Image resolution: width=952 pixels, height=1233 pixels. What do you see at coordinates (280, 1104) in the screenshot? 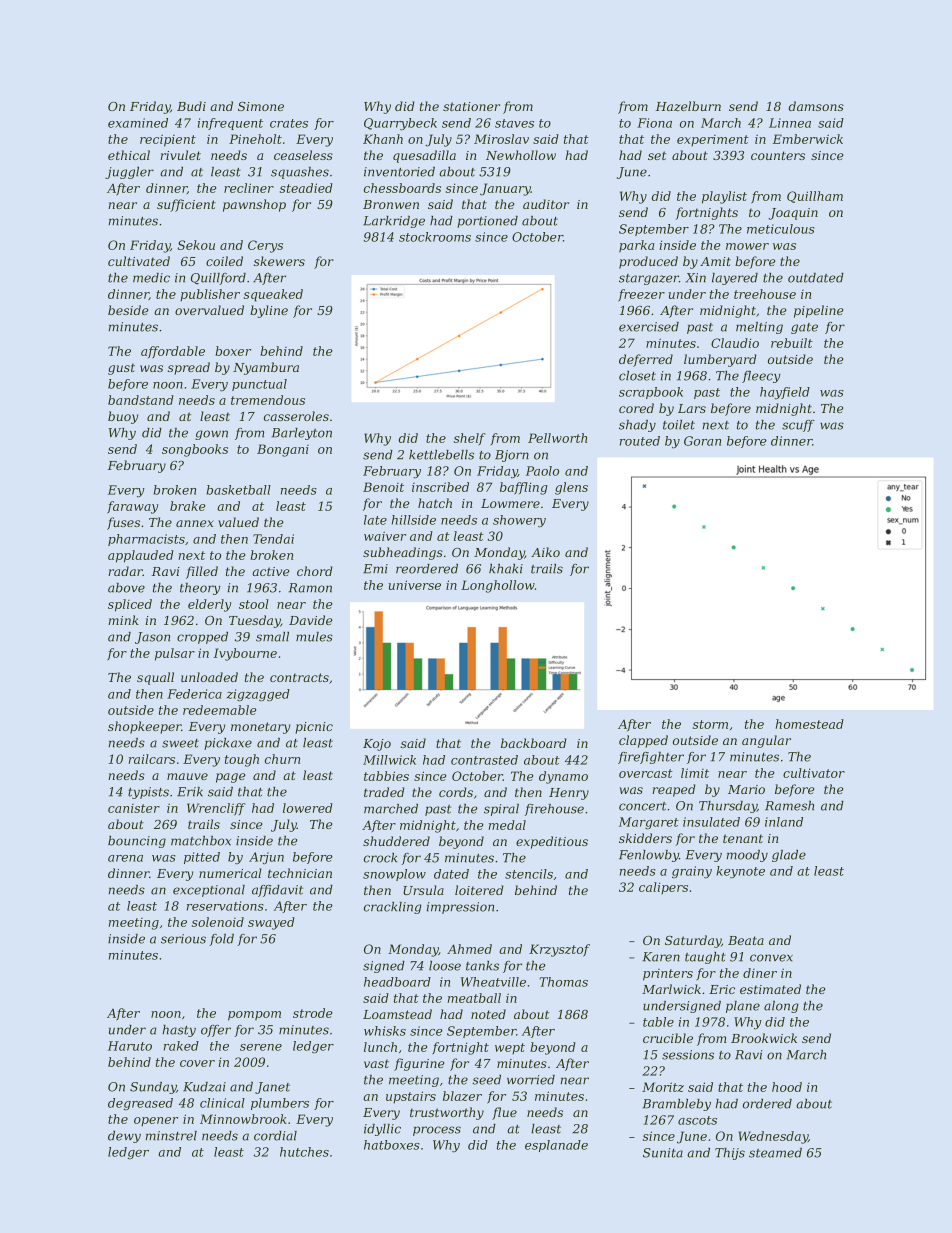
I see `plumbers` at bounding box center [280, 1104].
